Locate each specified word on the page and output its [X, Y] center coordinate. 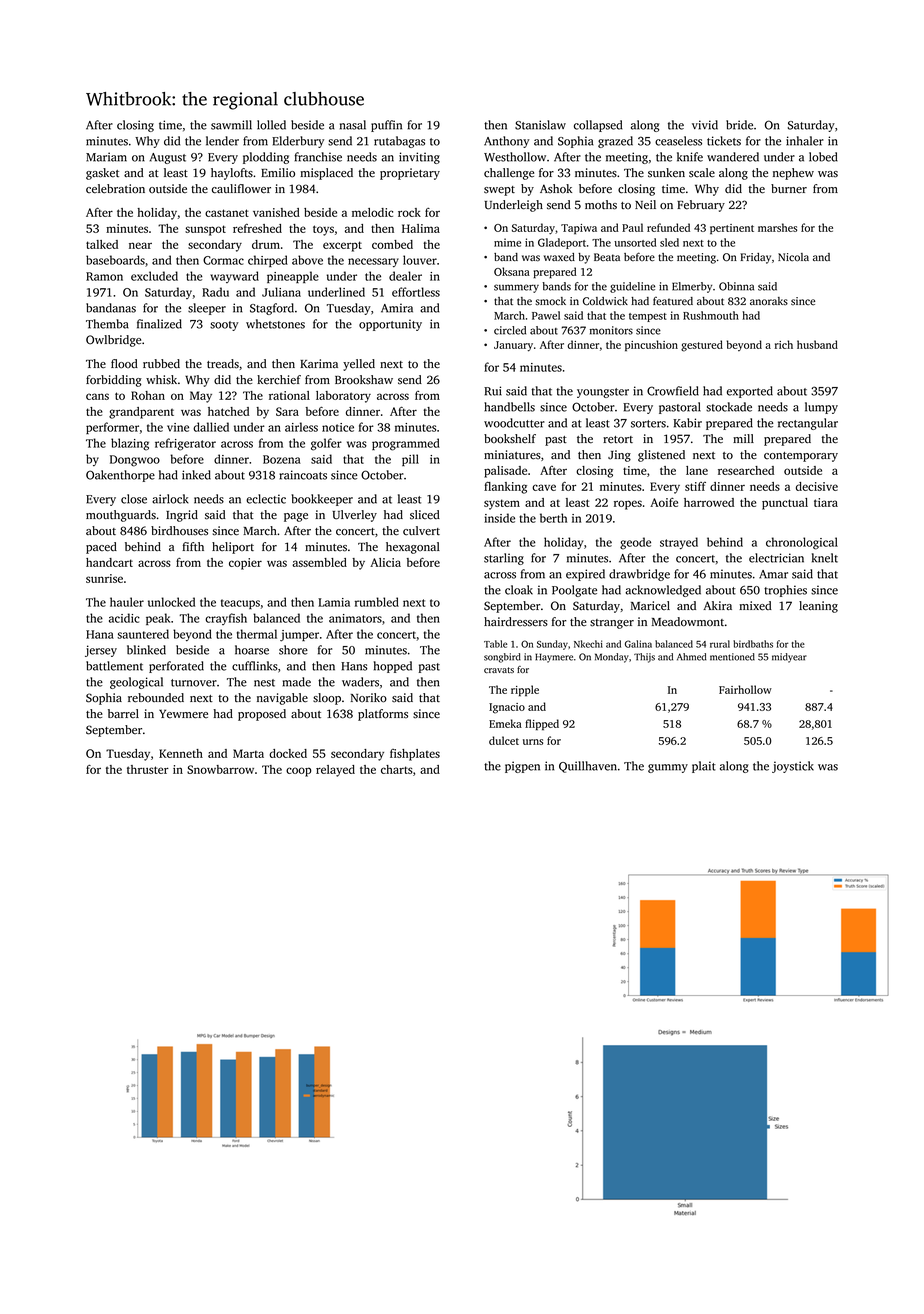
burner [789, 189]
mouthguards [121, 516]
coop [299, 772]
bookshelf [510, 439]
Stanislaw [540, 125]
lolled [271, 125]
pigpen [522, 767]
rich [784, 344]
